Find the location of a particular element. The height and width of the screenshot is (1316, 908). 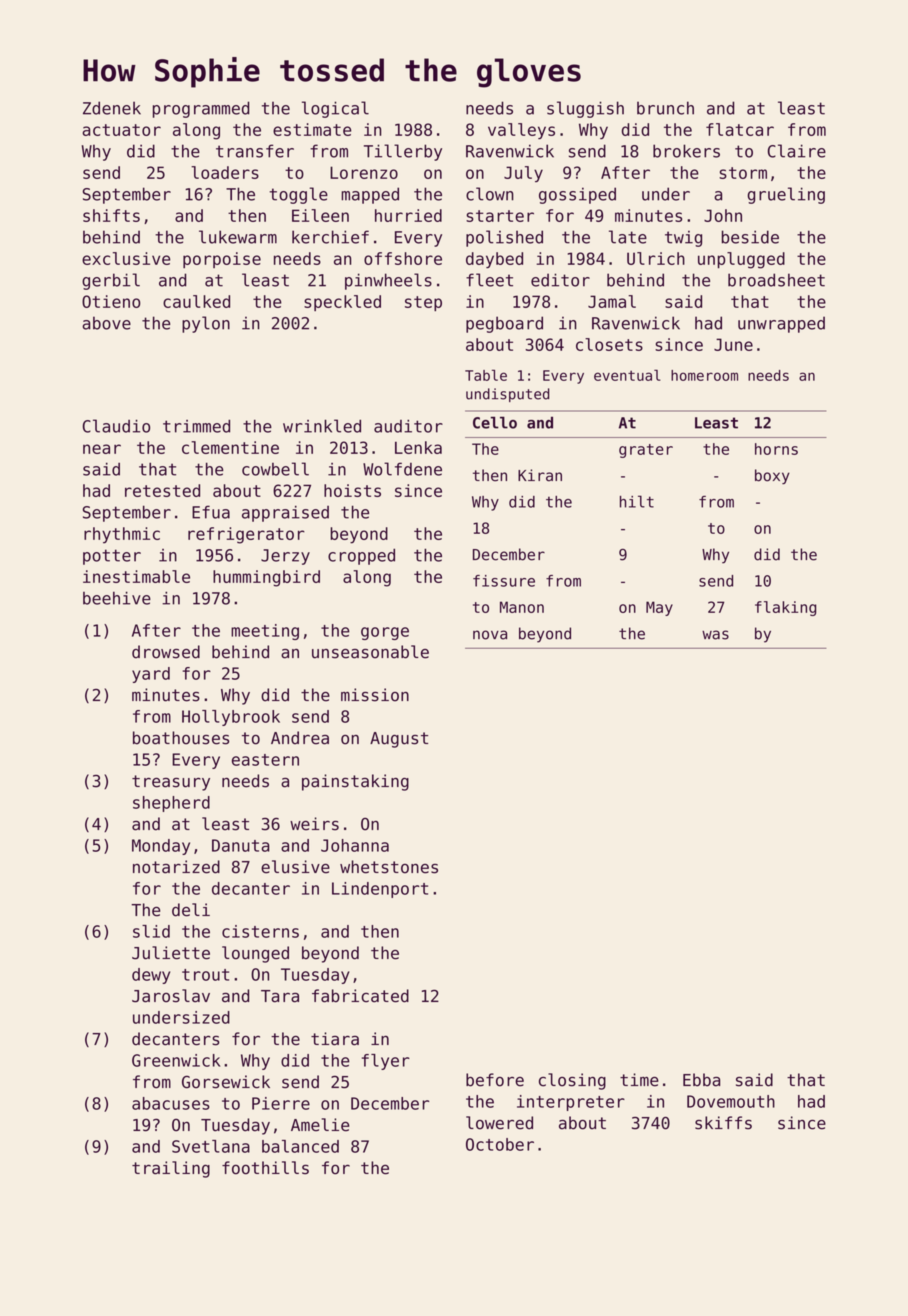

Table is located at coordinates (486, 375).
